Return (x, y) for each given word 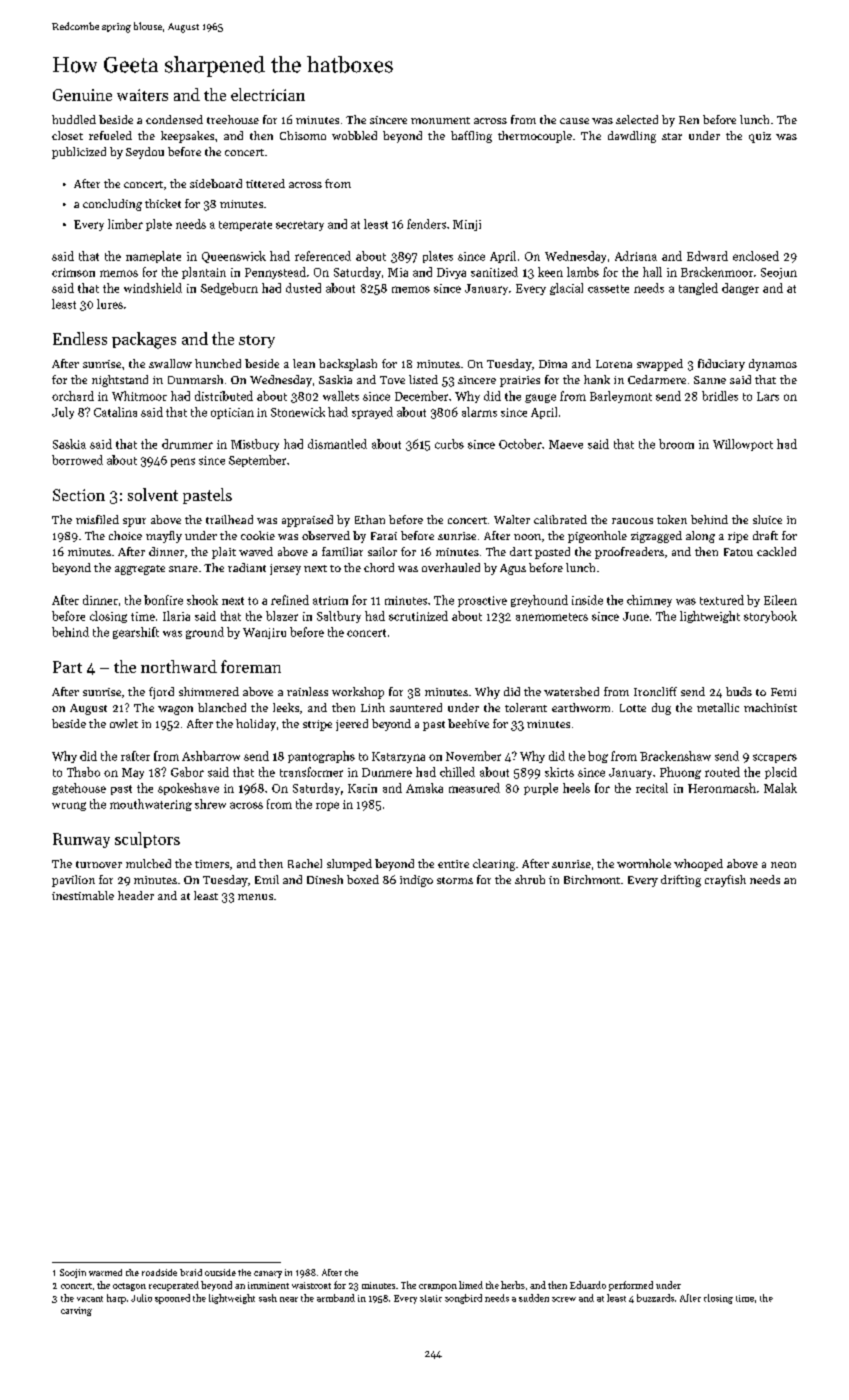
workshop (358, 693)
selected (637, 119)
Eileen (780, 600)
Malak (780, 788)
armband (336, 1298)
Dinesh (325, 879)
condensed (174, 119)
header (136, 895)
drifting (681, 881)
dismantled (337, 444)
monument (440, 120)
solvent (153, 494)
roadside (159, 1272)
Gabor (187, 772)
